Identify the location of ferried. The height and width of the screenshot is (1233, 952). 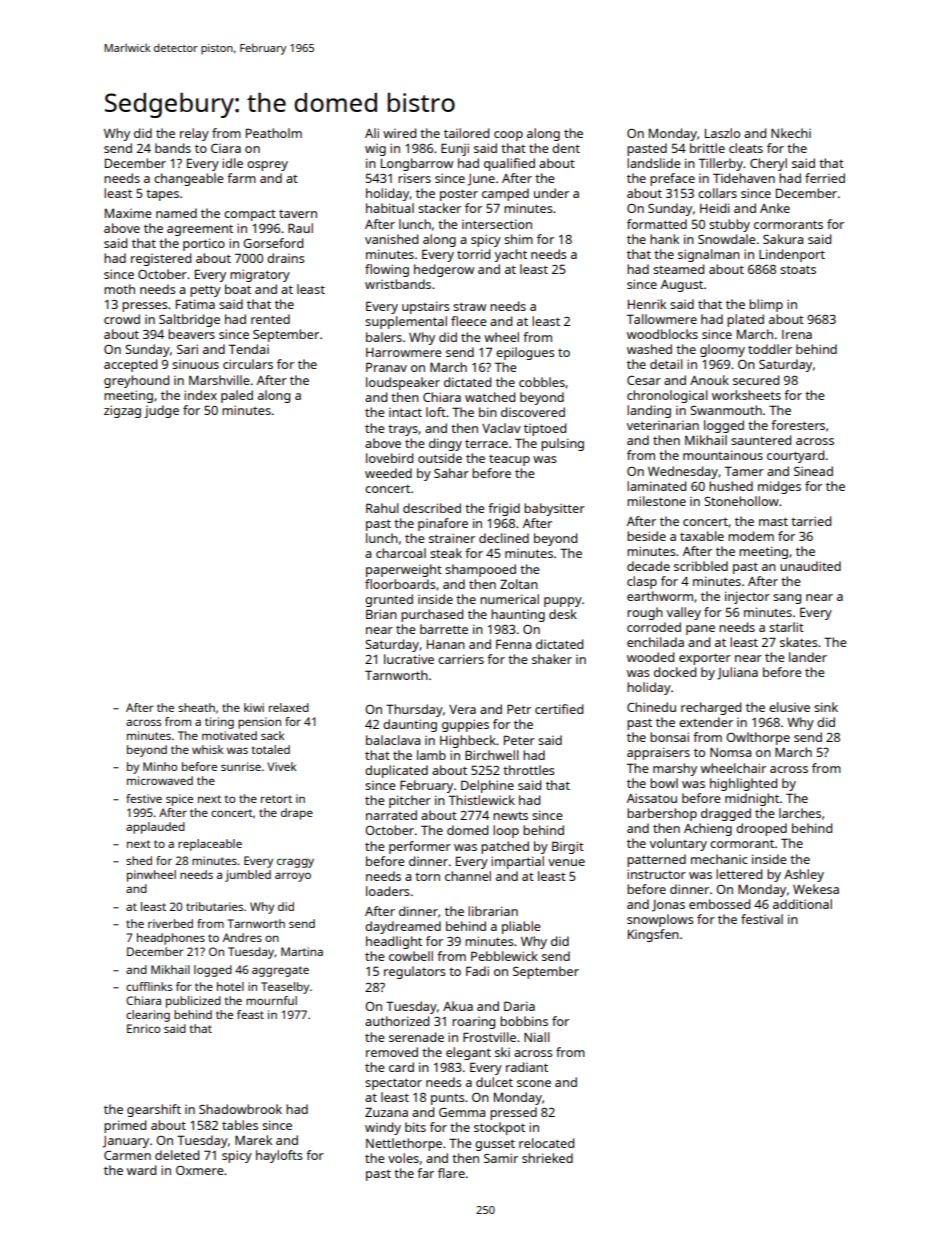
(825, 178).
